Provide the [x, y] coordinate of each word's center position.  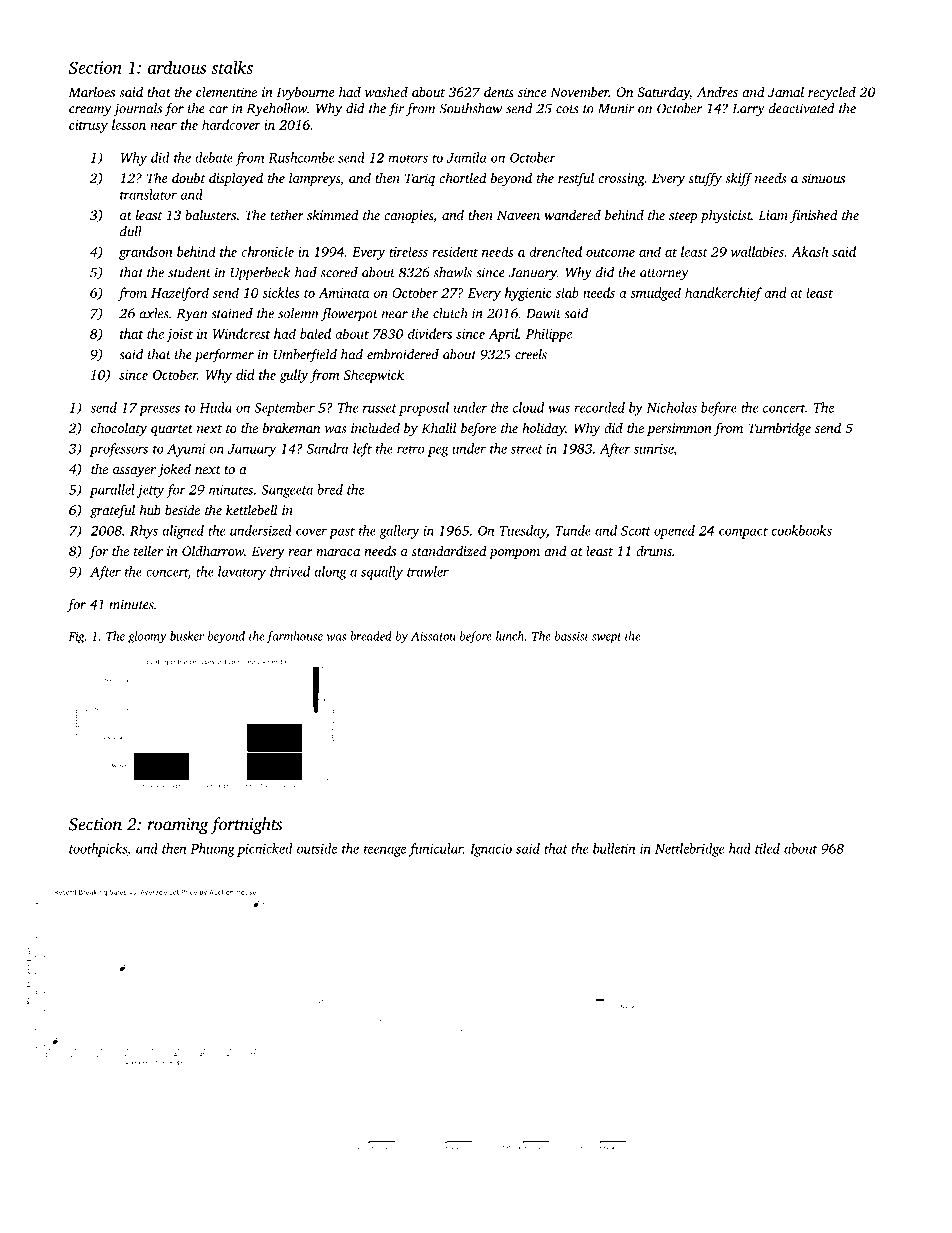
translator [148, 194]
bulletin [614, 848]
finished [814, 216]
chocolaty [119, 429]
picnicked [265, 850]
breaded [371, 636]
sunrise [654, 450]
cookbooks [802, 530]
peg [438, 451]
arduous [177, 67]
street [527, 449]
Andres [717, 92]
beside [182, 509]
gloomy [147, 637]
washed [386, 91]
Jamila [466, 157]
